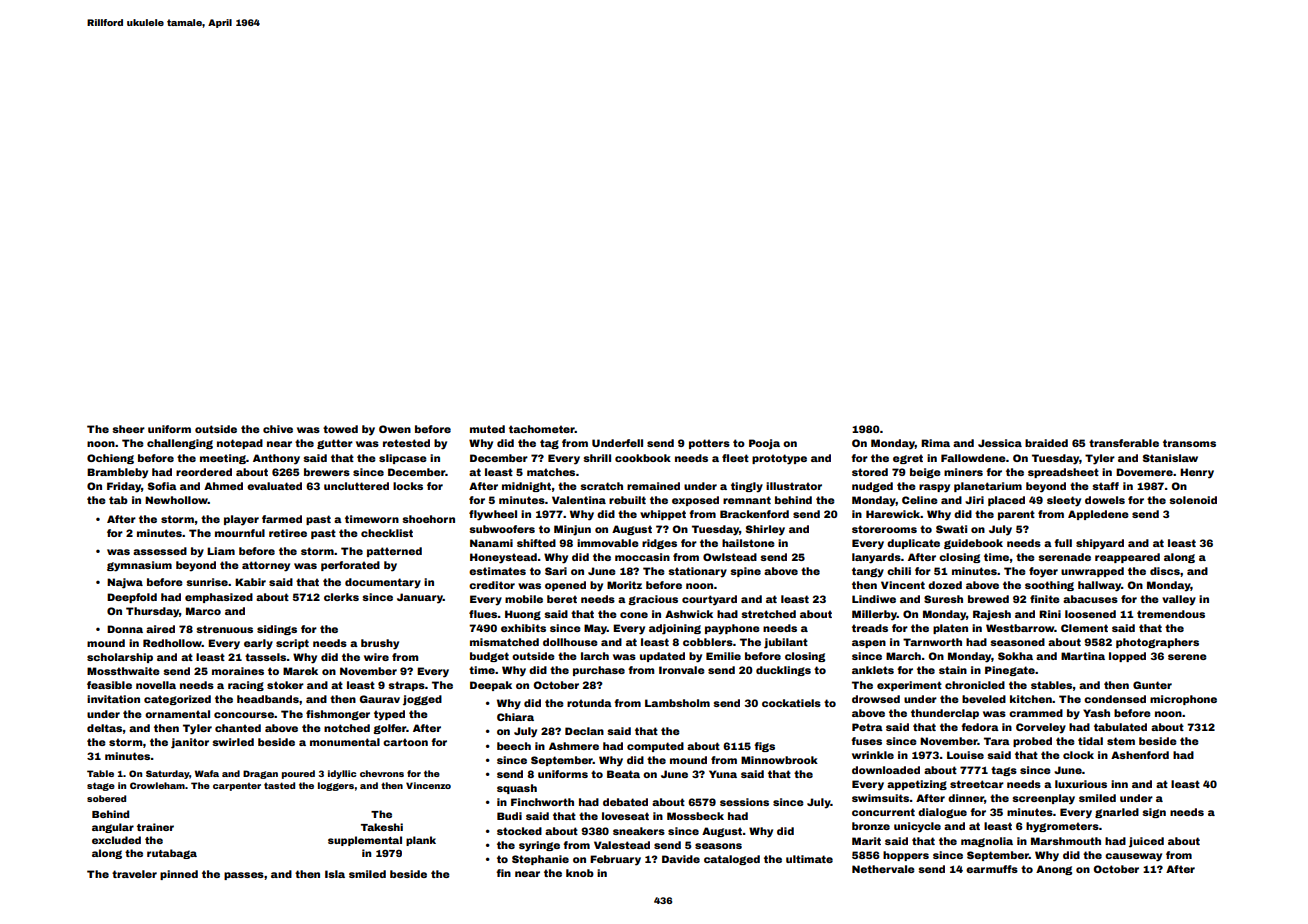  Describe the element at coordinates (292, 644) in the image. I see `script` at that location.
